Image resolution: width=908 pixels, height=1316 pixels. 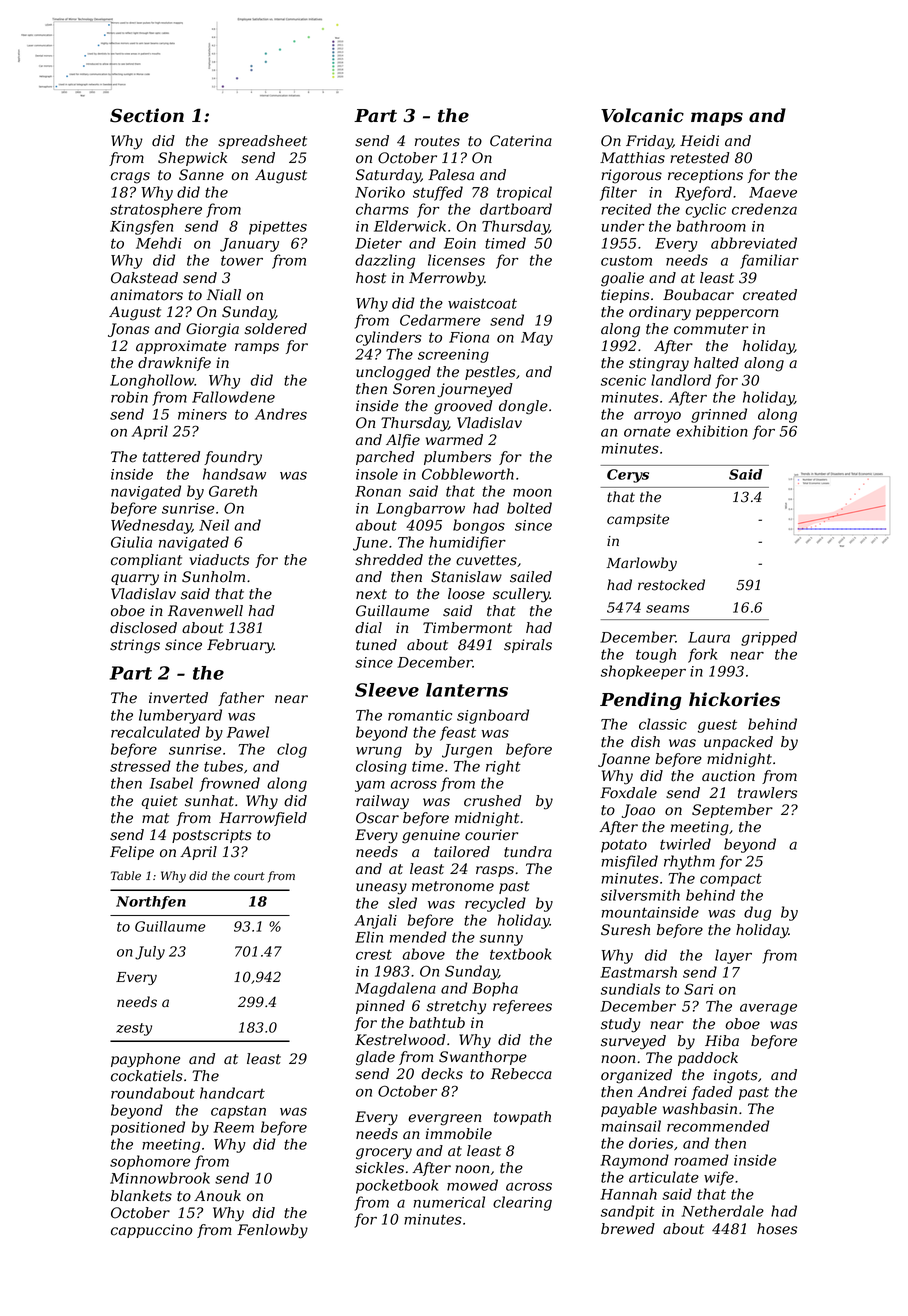 What do you see at coordinates (493, 716) in the document?
I see `signboard` at bounding box center [493, 716].
